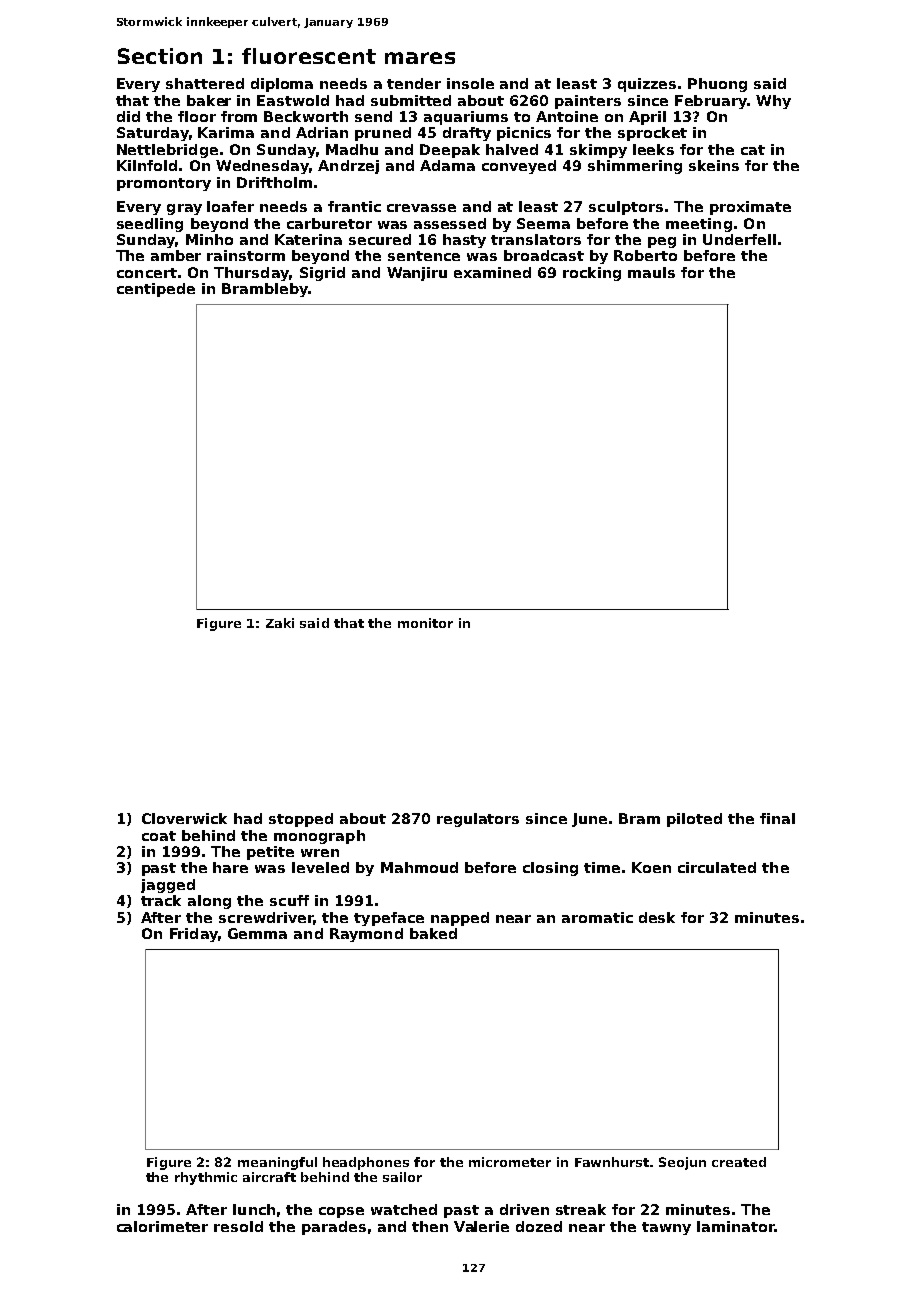 This image has width=924, height=1308. What do you see at coordinates (651, 867) in the image?
I see `Koen` at bounding box center [651, 867].
